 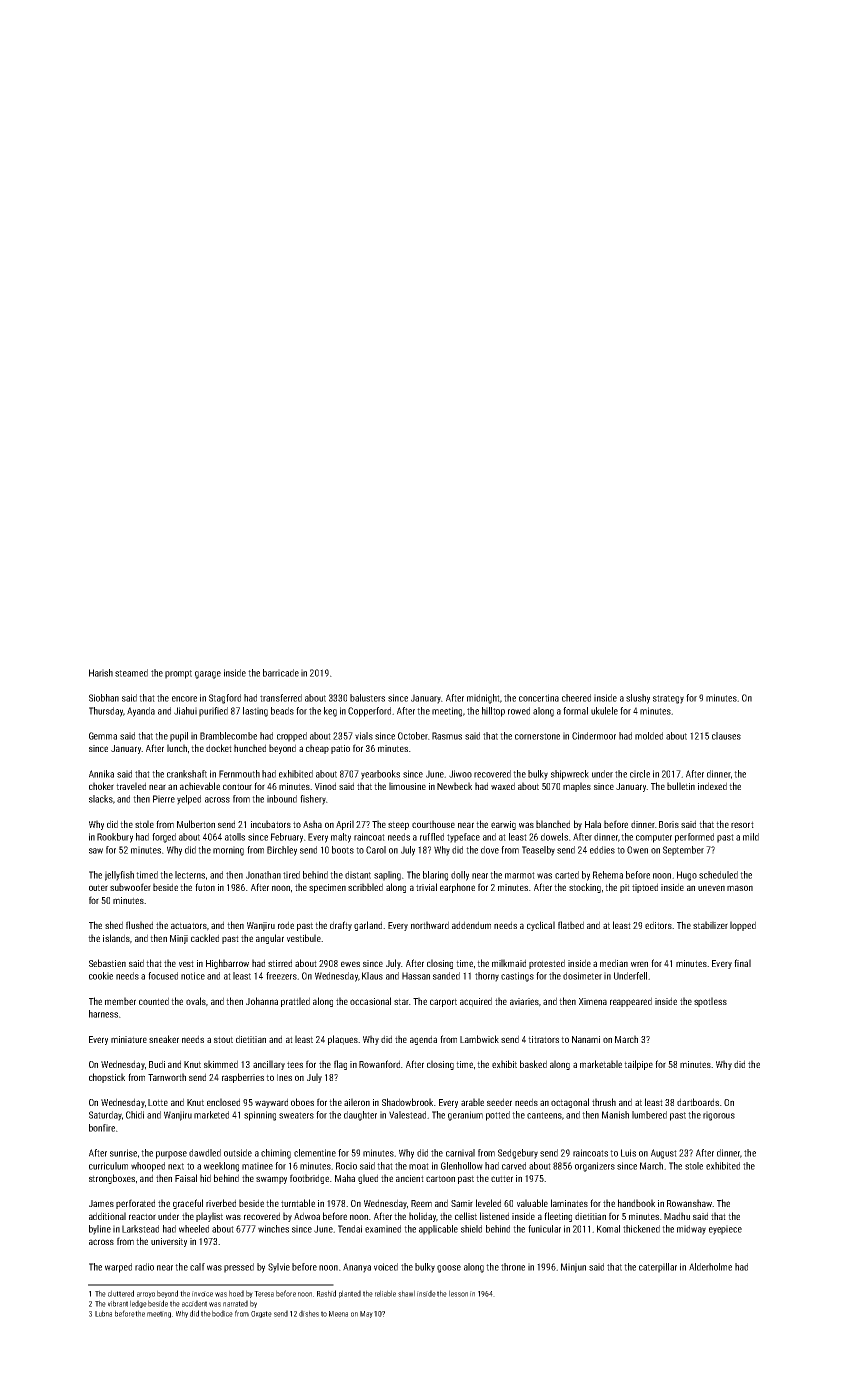 What do you see at coordinates (261, 1314) in the document?
I see `Oxgate` at bounding box center [261, 1314].
